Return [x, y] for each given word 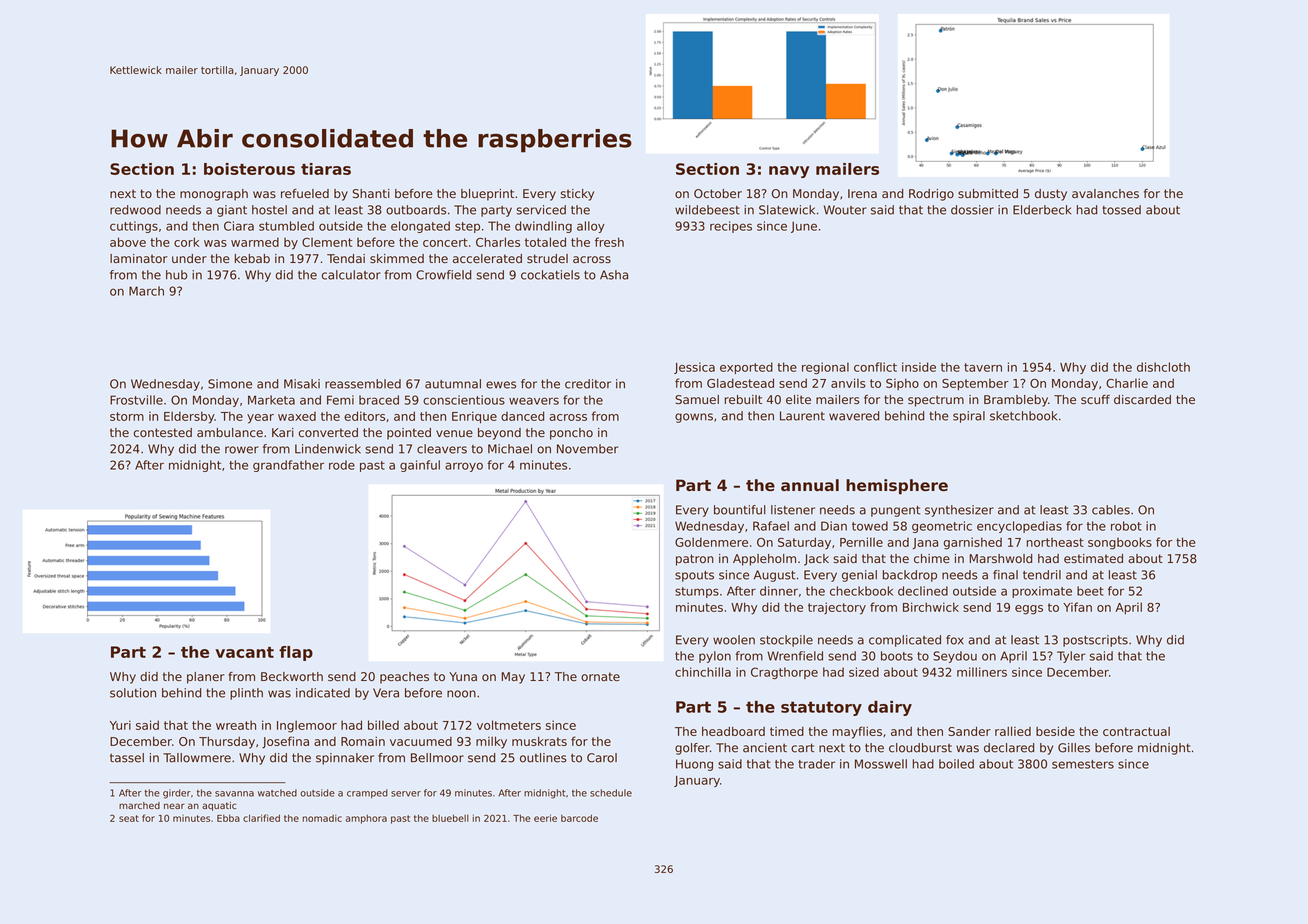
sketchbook [1023, 416]
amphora [366, 819]
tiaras [326, 169]
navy [789, 172]
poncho [571, 434]
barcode [579, 818]
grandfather [288, 466]
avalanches [1105, 193]
